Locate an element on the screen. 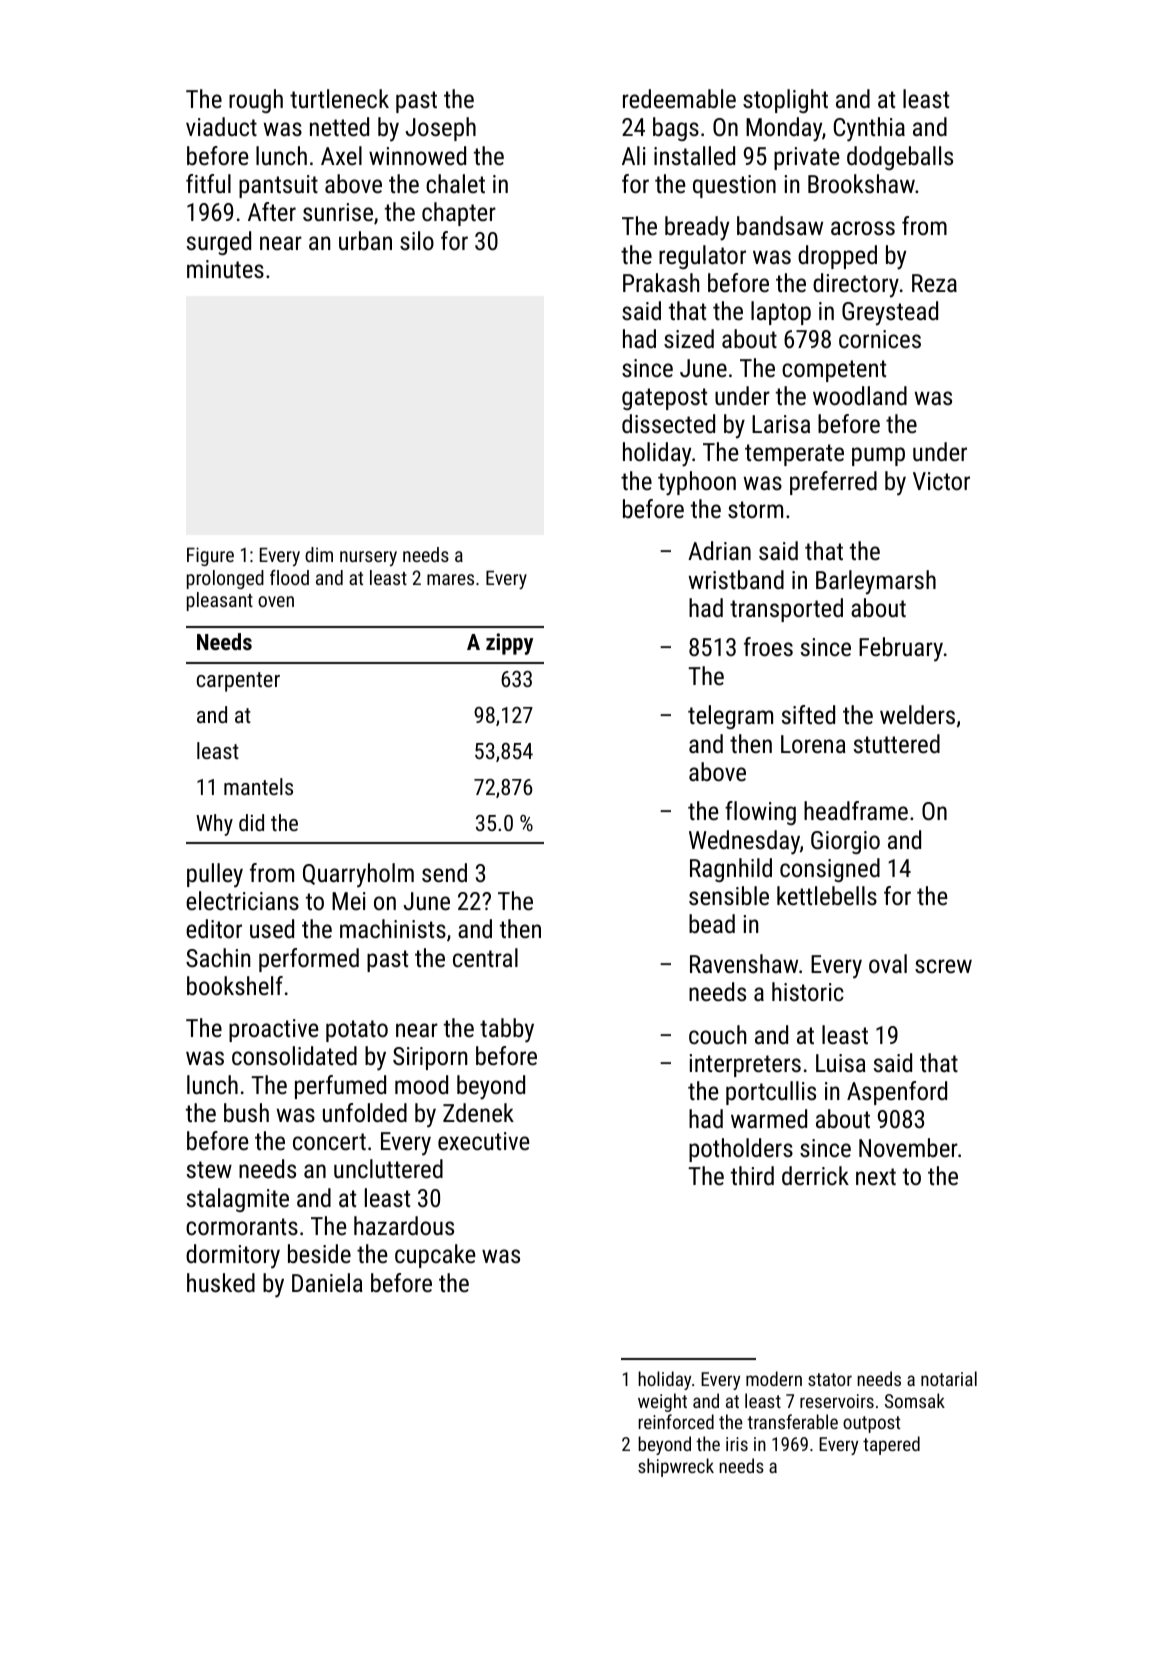 The height and width of the screenshot is (1654, 1165). weight is located at coordinates (662, 1402).
